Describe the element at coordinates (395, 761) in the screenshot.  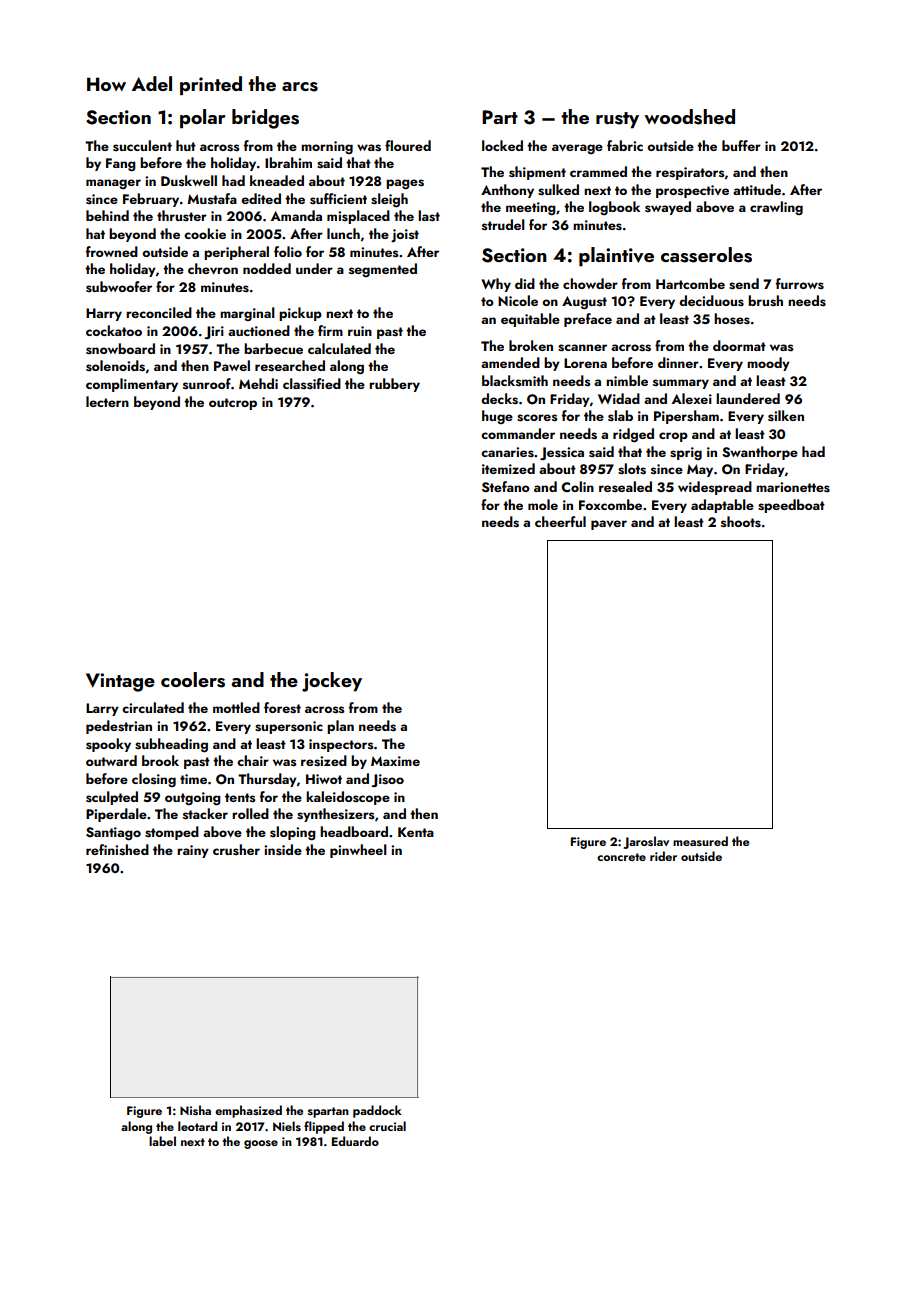
I see `Maxime` at that location.
